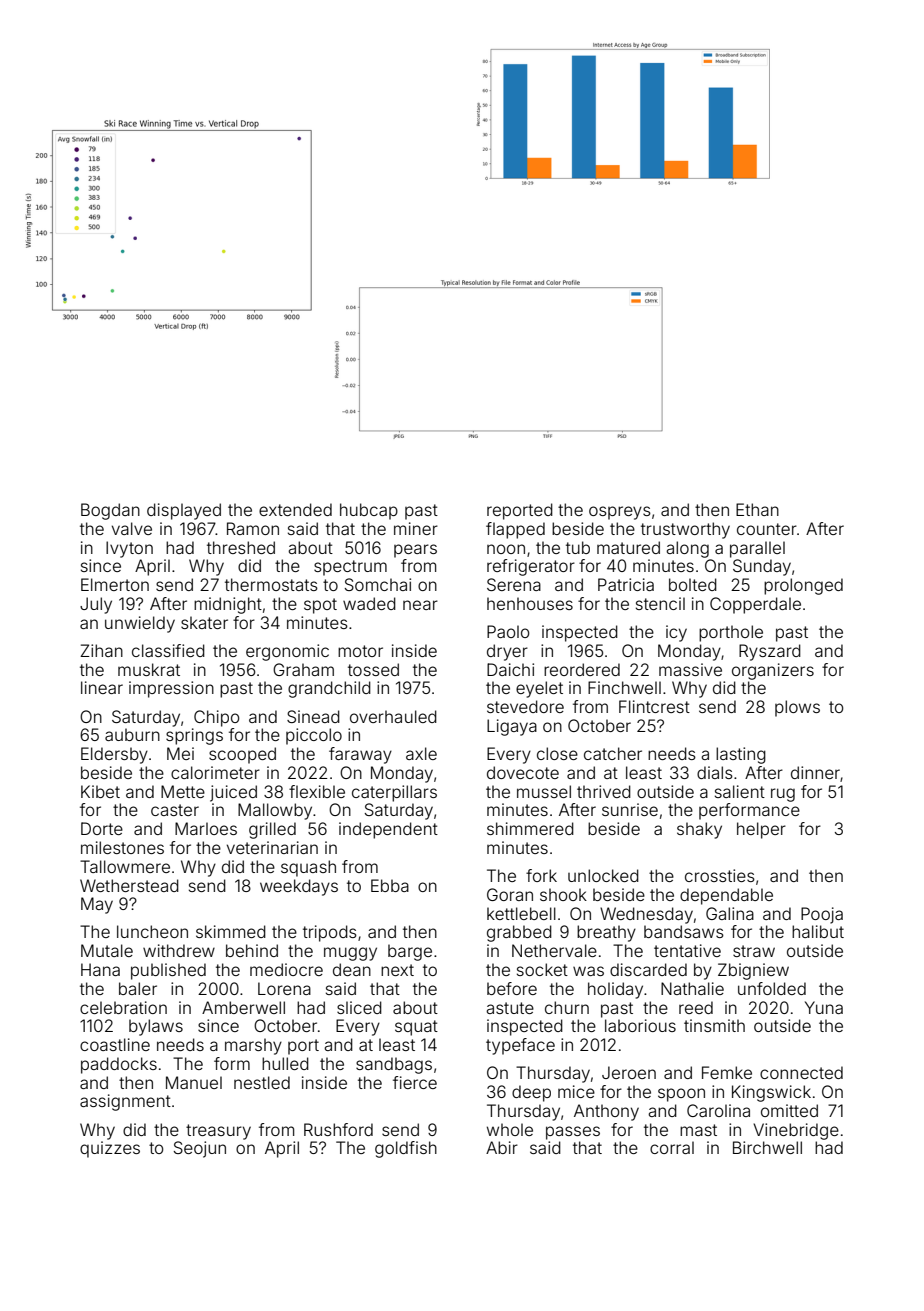  Describe the element at coordinates (231, 931) in the screenshot. I see `skimmed` at that location.
